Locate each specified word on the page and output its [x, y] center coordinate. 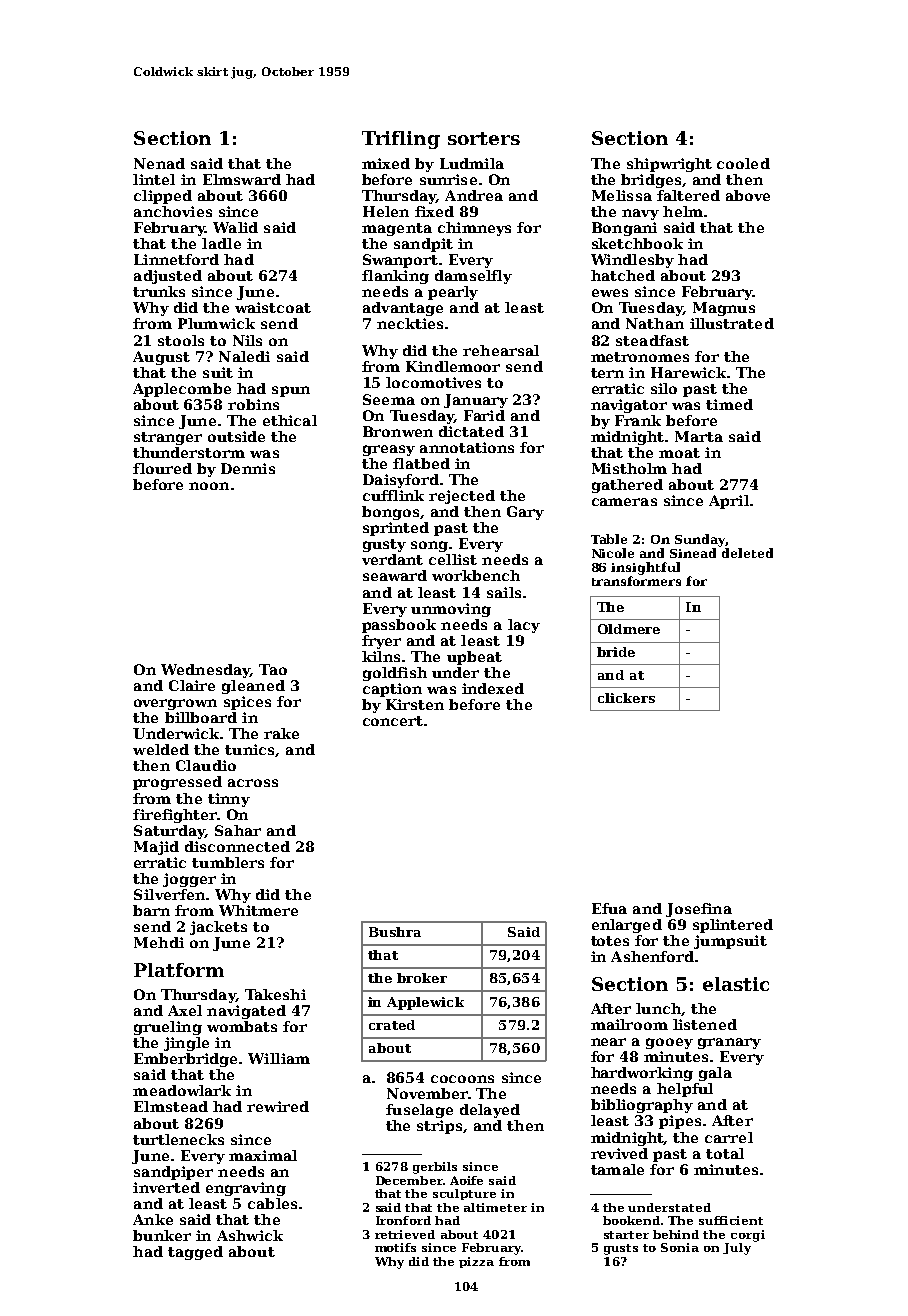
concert [393, 721]
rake [281, 733]
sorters [484, 138]
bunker [162, 1235]
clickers [626, 698]
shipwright [669, 165]
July [737, 1249]
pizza [476, 1262]
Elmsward [242, 179]
